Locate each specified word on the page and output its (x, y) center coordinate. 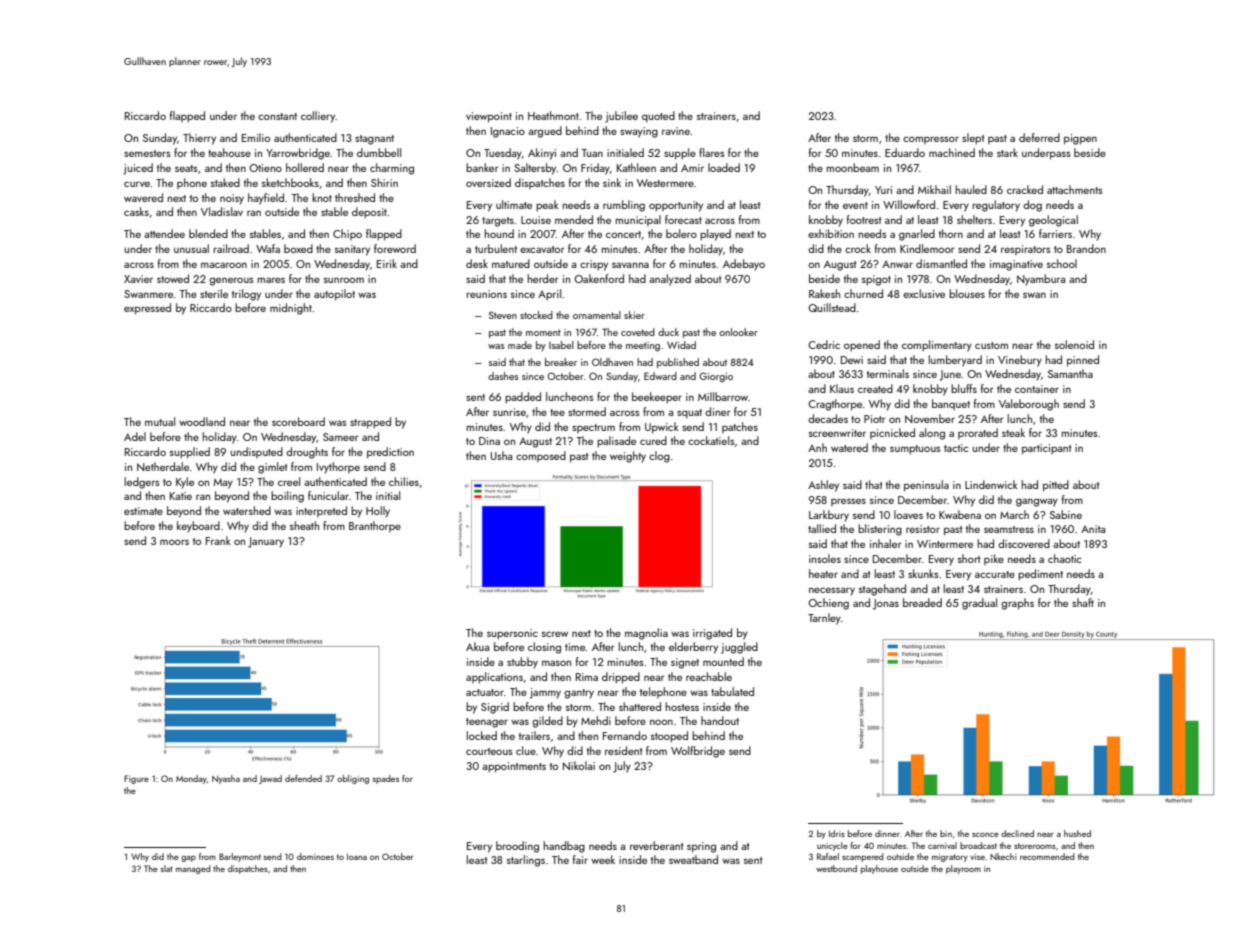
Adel (135, 436)
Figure (136, 779)
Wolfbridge (698, 752)
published (678, 363)
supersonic (512, 634)
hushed (1077, 833)
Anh (817, 447)
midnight (291, 309)
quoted (658, 116)
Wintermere (945, 544)
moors (174, 542)
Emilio (256, 137)
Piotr (875, 419)
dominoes (315, 856)
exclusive (924, 293)
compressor (931, 140)
